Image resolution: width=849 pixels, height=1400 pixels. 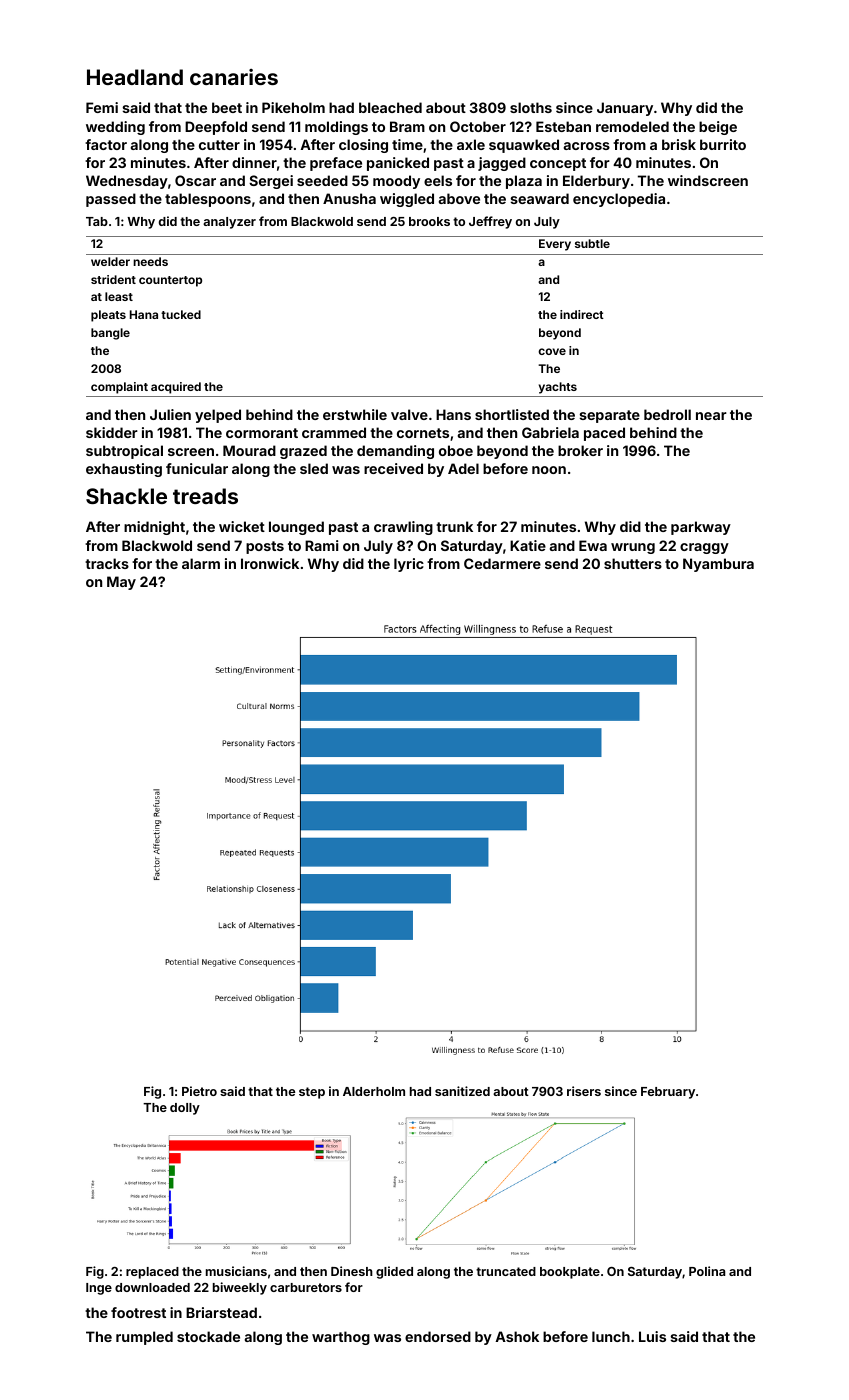 I want to click on Pietro, so click(x=199, y=1091).
